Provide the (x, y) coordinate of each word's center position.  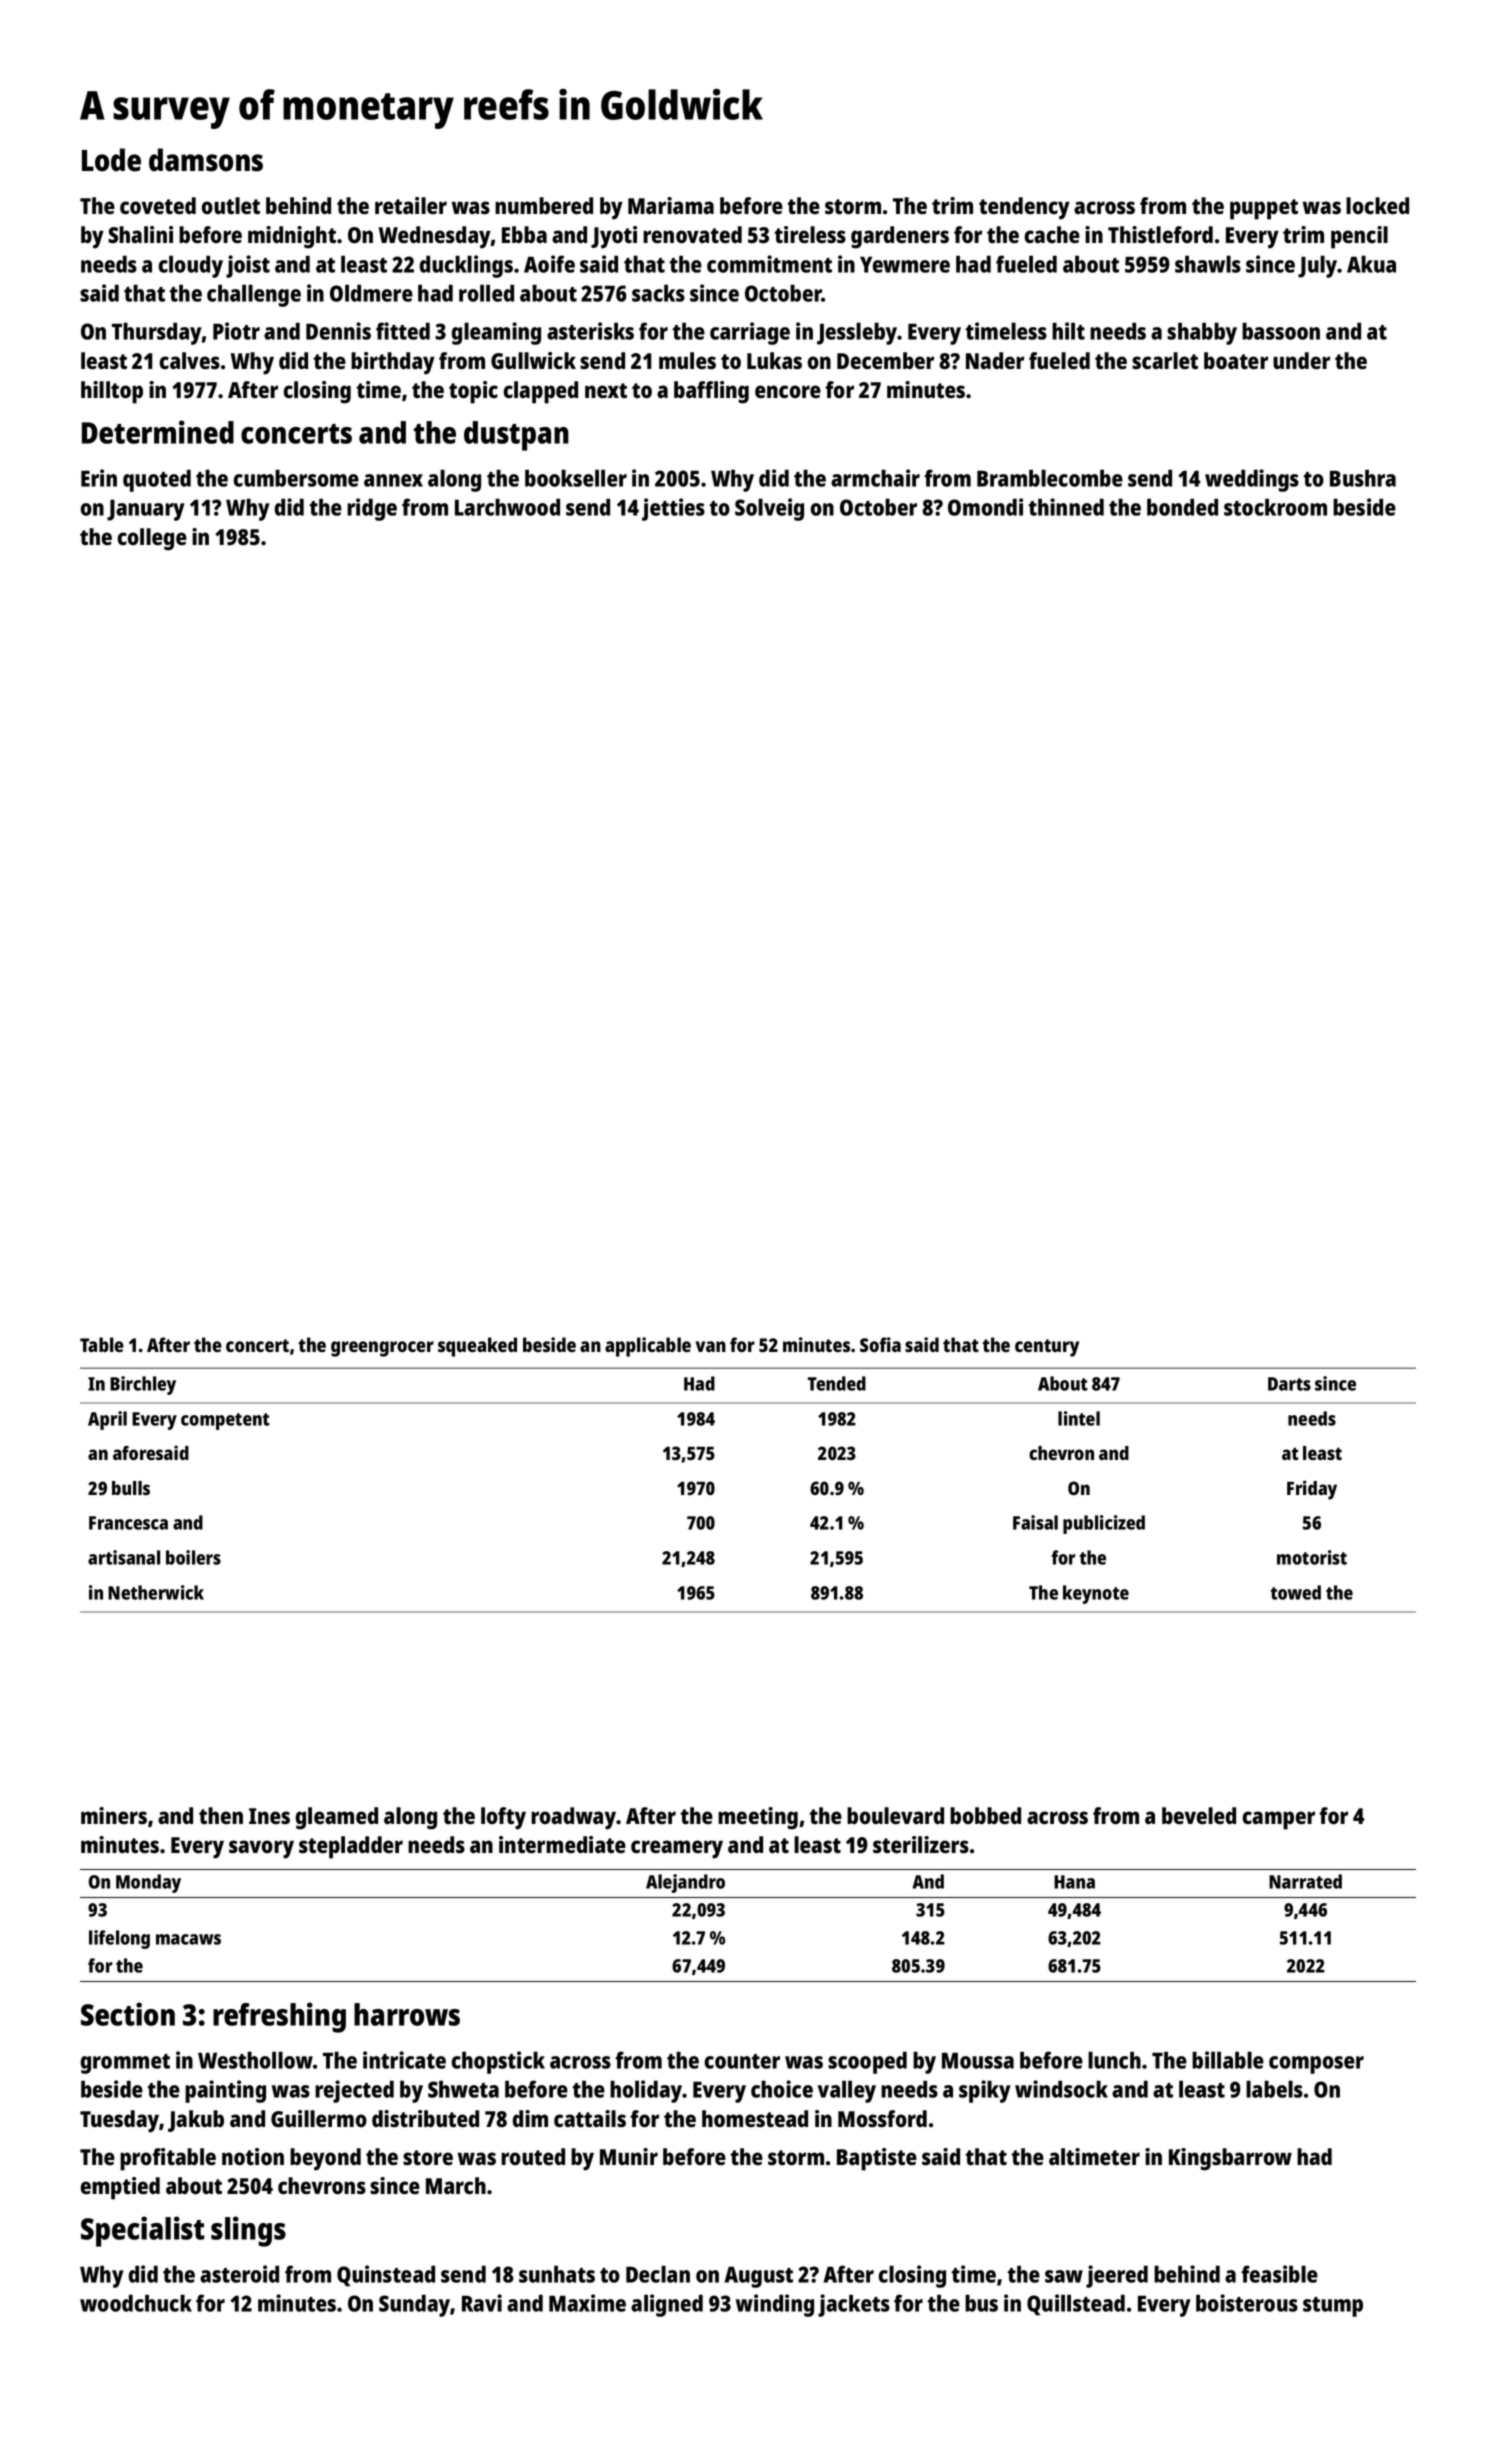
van (710, 1346)
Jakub (196, 2121)
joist (248, 266)
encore (788, 391)
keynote (1096, 1594)
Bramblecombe (1050, 478)
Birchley (143, 1385)
